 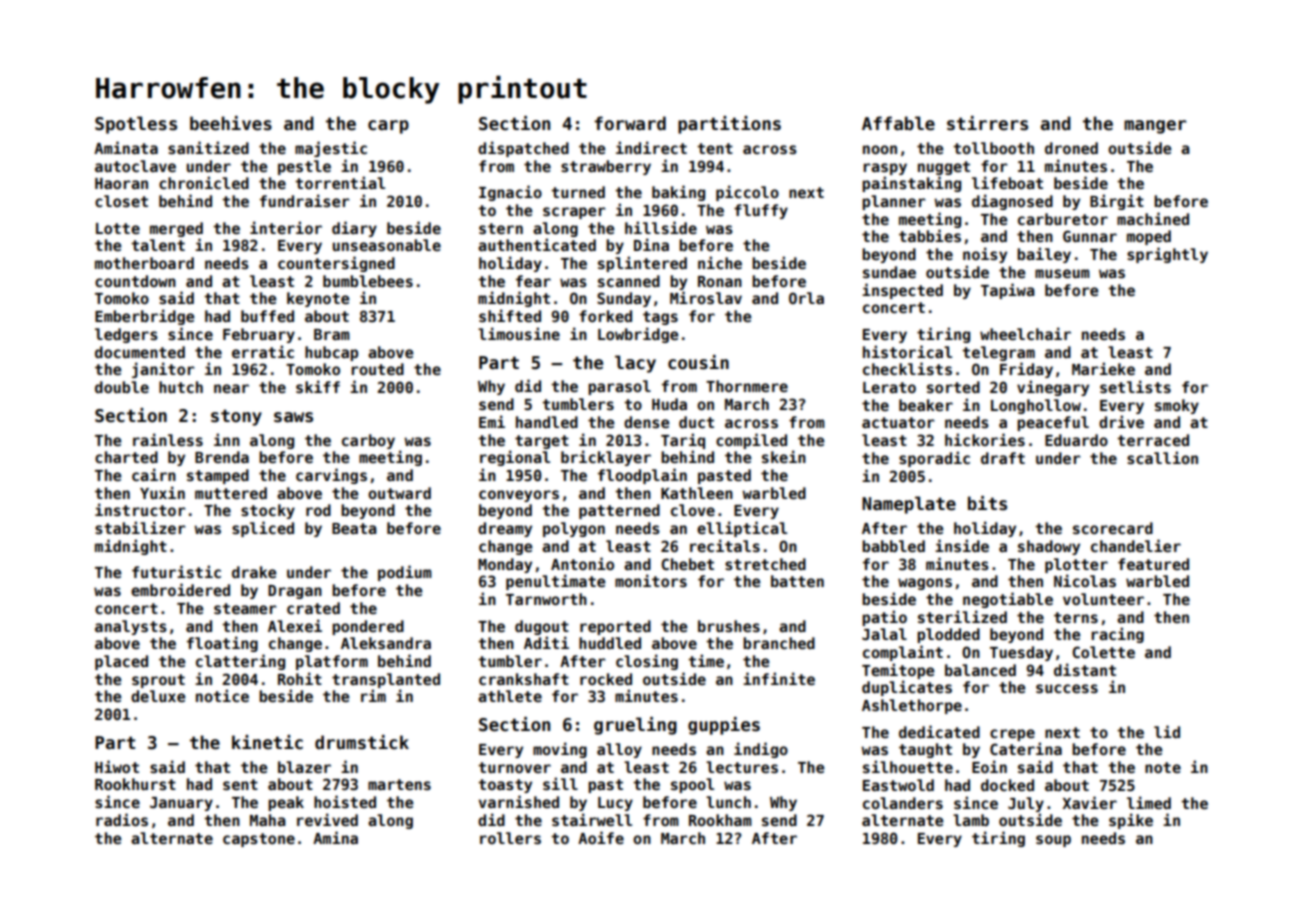 What do you see at coordinates (286, 227) in the document?
I see `interior` at bounding box center [286, 227].
